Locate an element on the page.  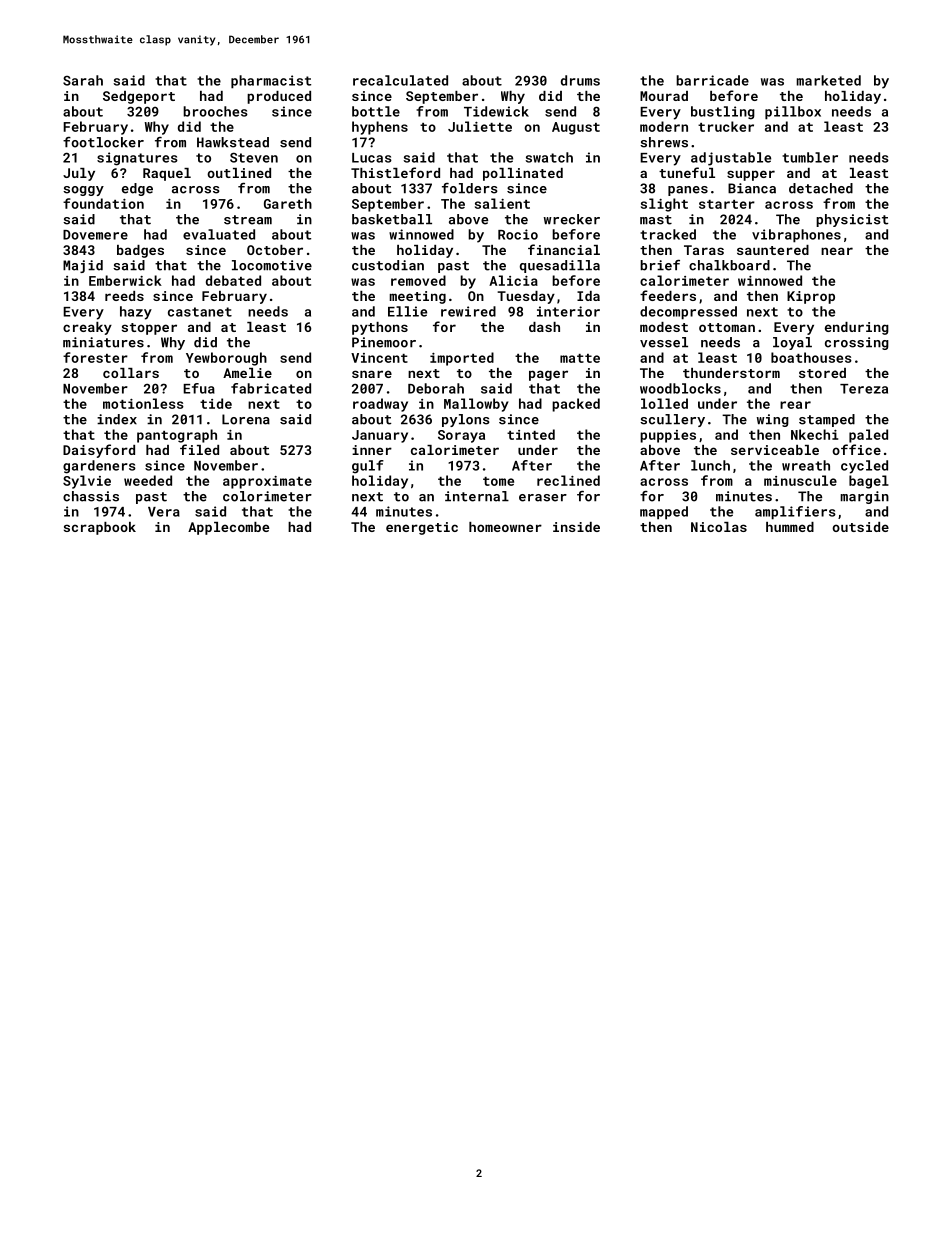
footlocker is located at coordinates (103, 142).
